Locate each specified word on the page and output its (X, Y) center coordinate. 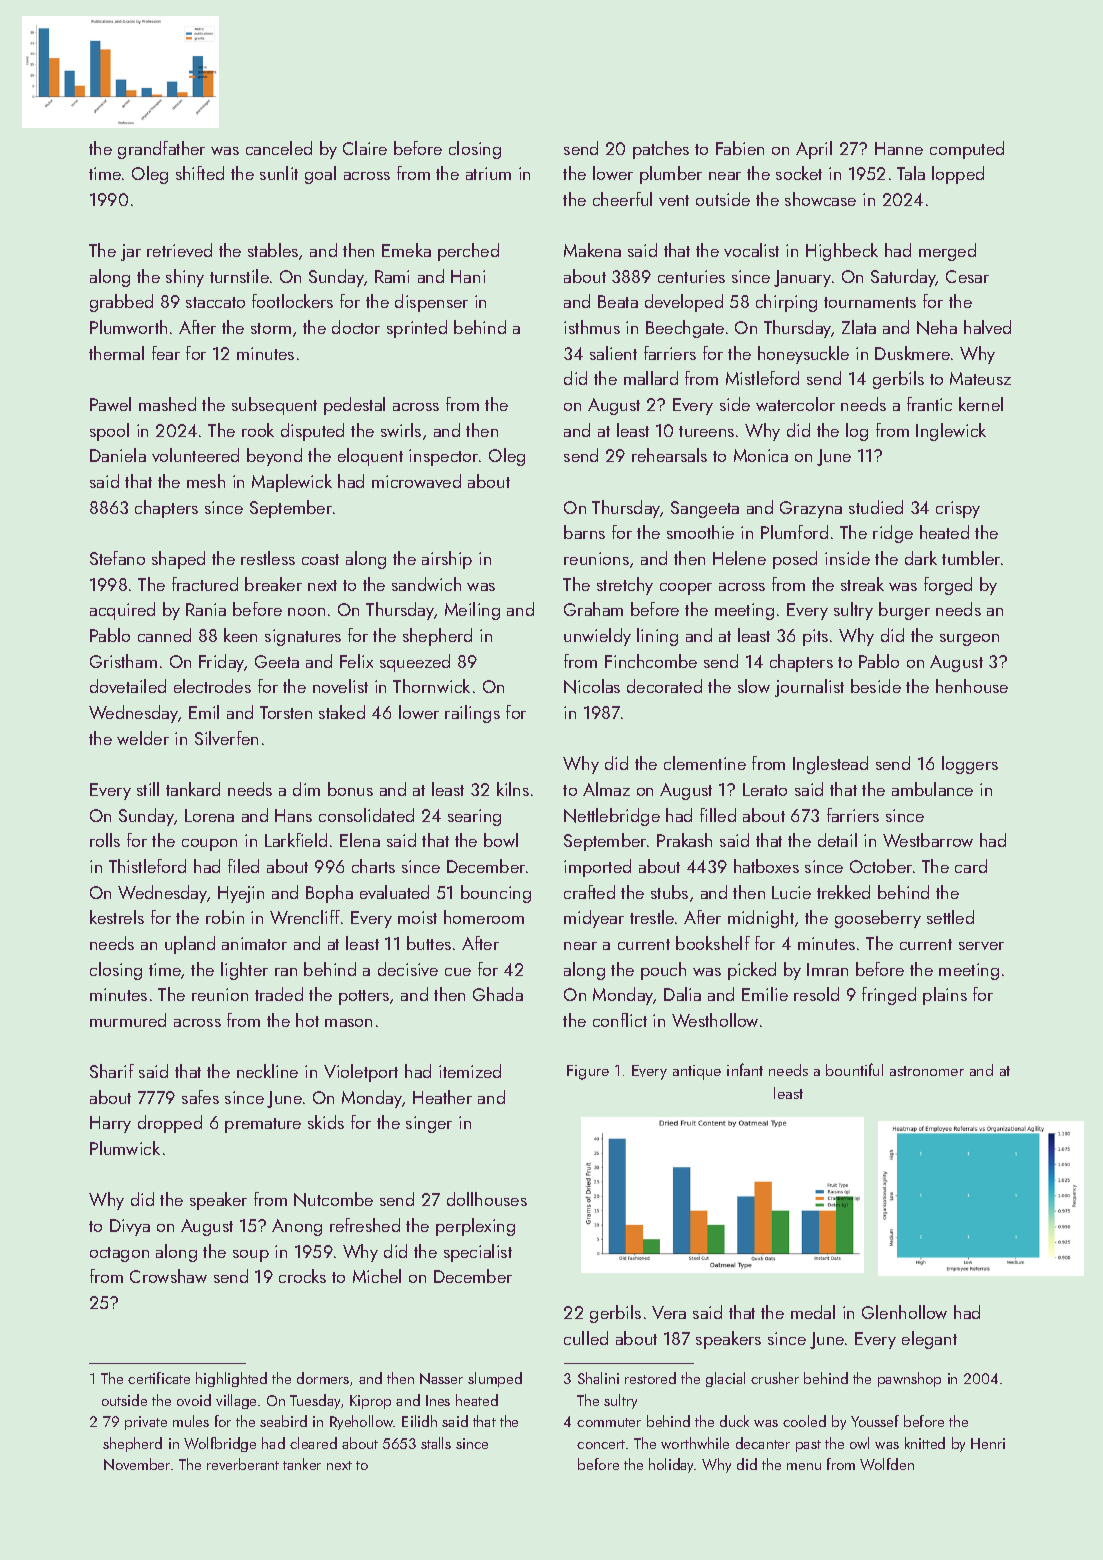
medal (813, 1312)
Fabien (740, 148)
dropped (170, 1124)
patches (661, 150)
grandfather (161, 150)
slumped (495, 1379)
